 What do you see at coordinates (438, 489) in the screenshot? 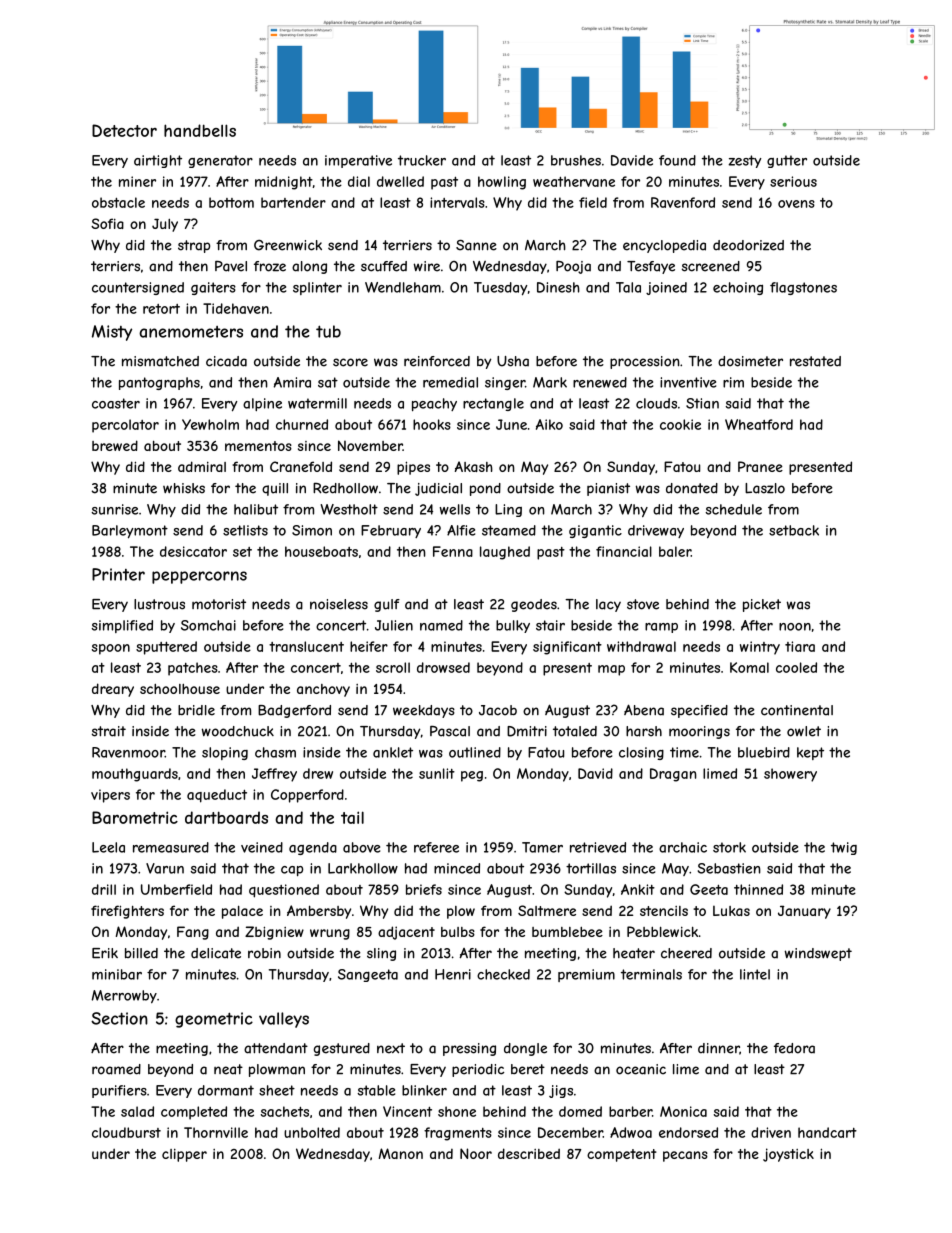
I see `judicial` at bounding box center [438, 489].
